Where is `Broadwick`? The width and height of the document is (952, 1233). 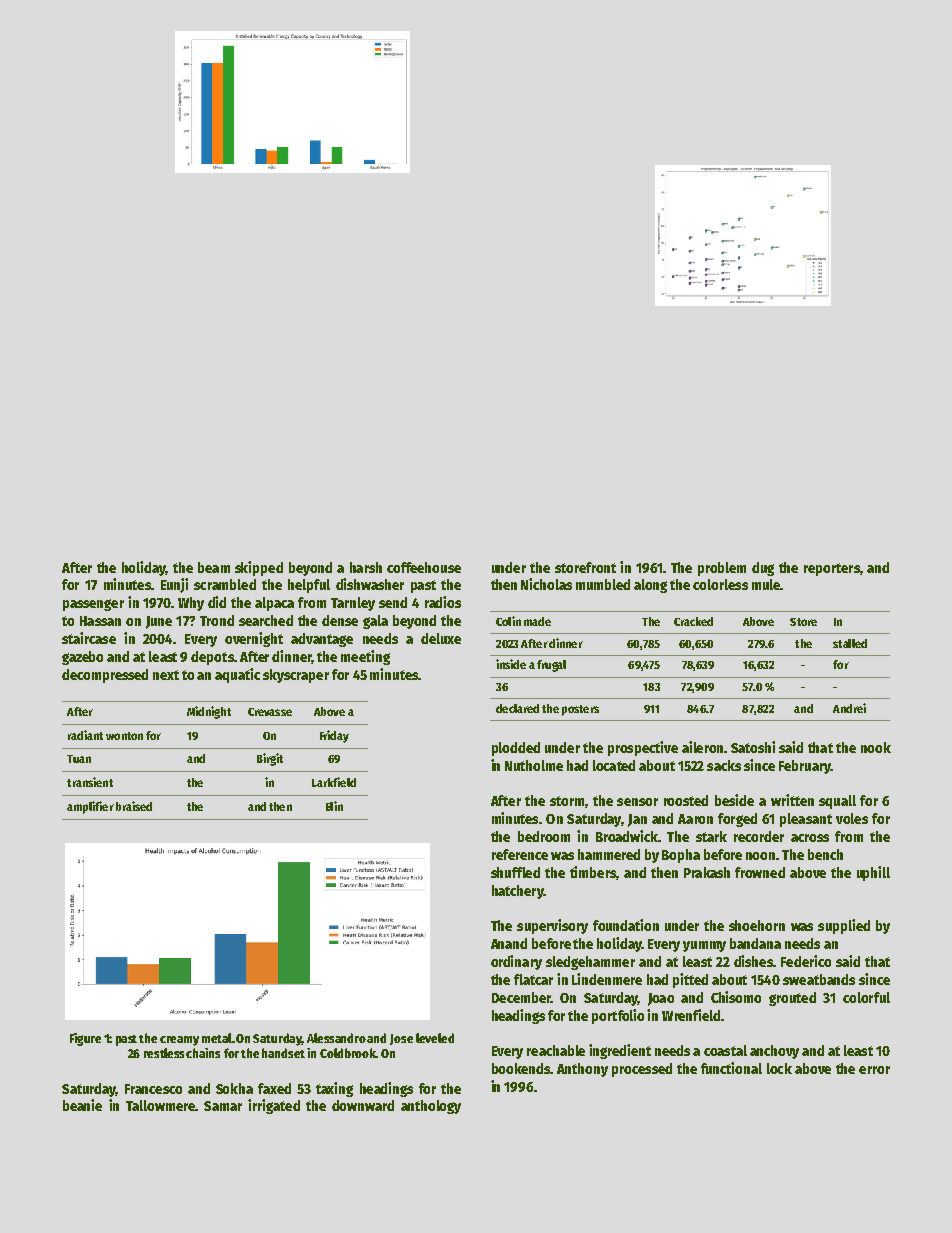
Broadwick is located at coordinates (627, 836).
